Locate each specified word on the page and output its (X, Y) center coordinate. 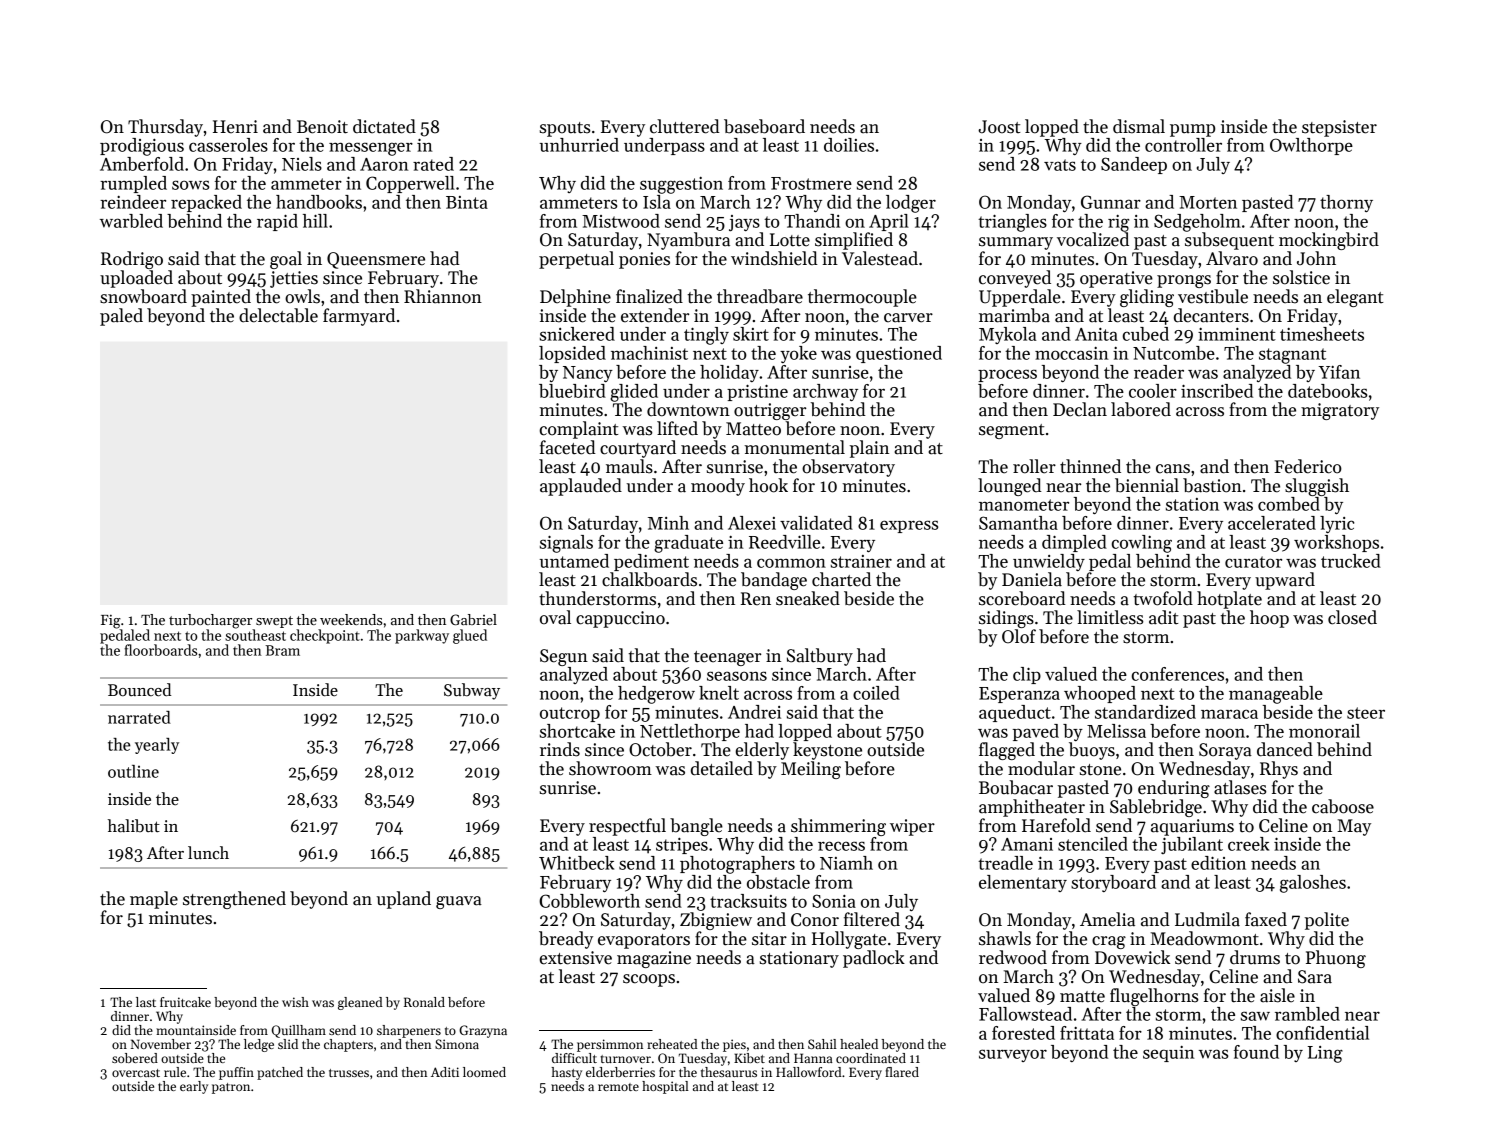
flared (902, 1072)
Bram (282, 650)
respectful (627, 827)
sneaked (808, 598)
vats (1060, 165)
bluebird (572, 391)
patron (231, 1088)
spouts (565, 129)
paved (1036, 732)
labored (1141, 409)
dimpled (1074, 543)
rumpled (133, 184)
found (1256, 1052)
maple (154, 900)
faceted (568, 447)
